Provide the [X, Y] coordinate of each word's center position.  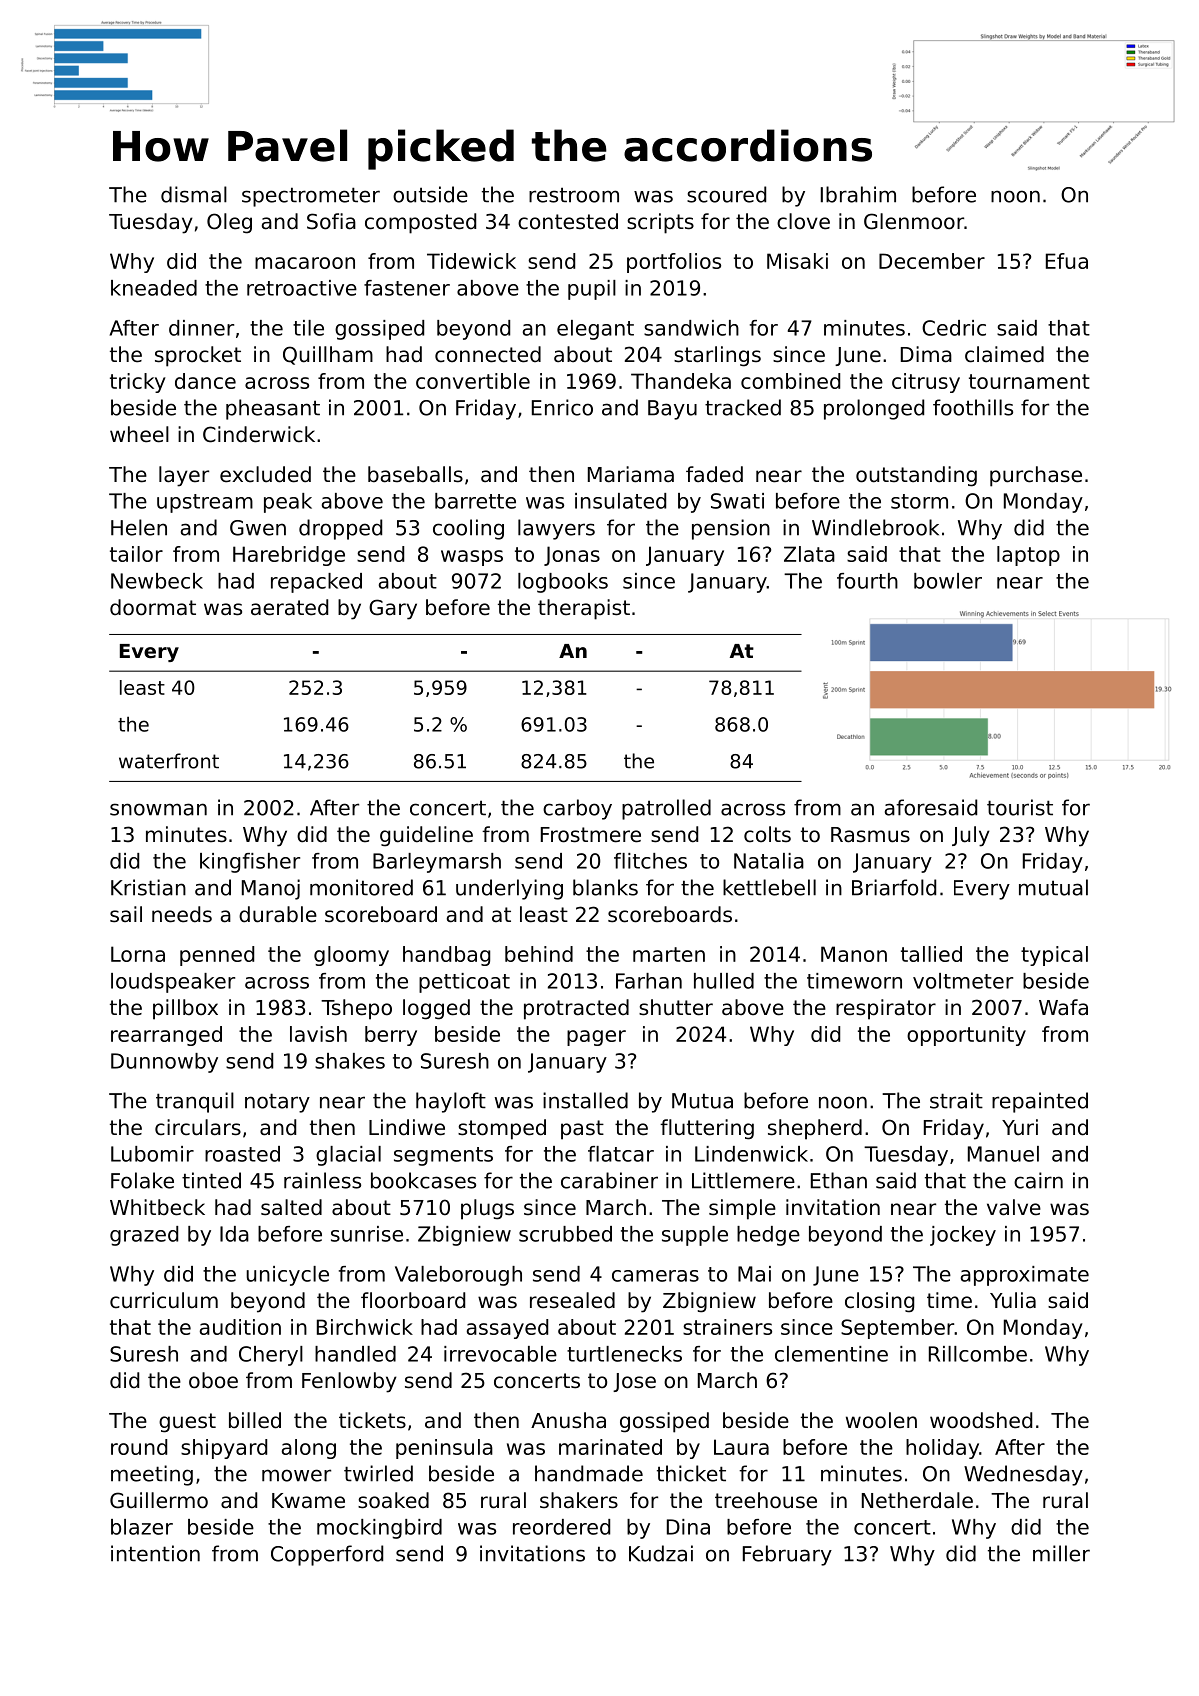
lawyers [556, 529]
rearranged [166, 1036]
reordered [561, 1527]
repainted [1040, 1102]
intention [155, 1553]
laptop [1028, 556]
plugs [487, 1209]
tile [308, 328]
